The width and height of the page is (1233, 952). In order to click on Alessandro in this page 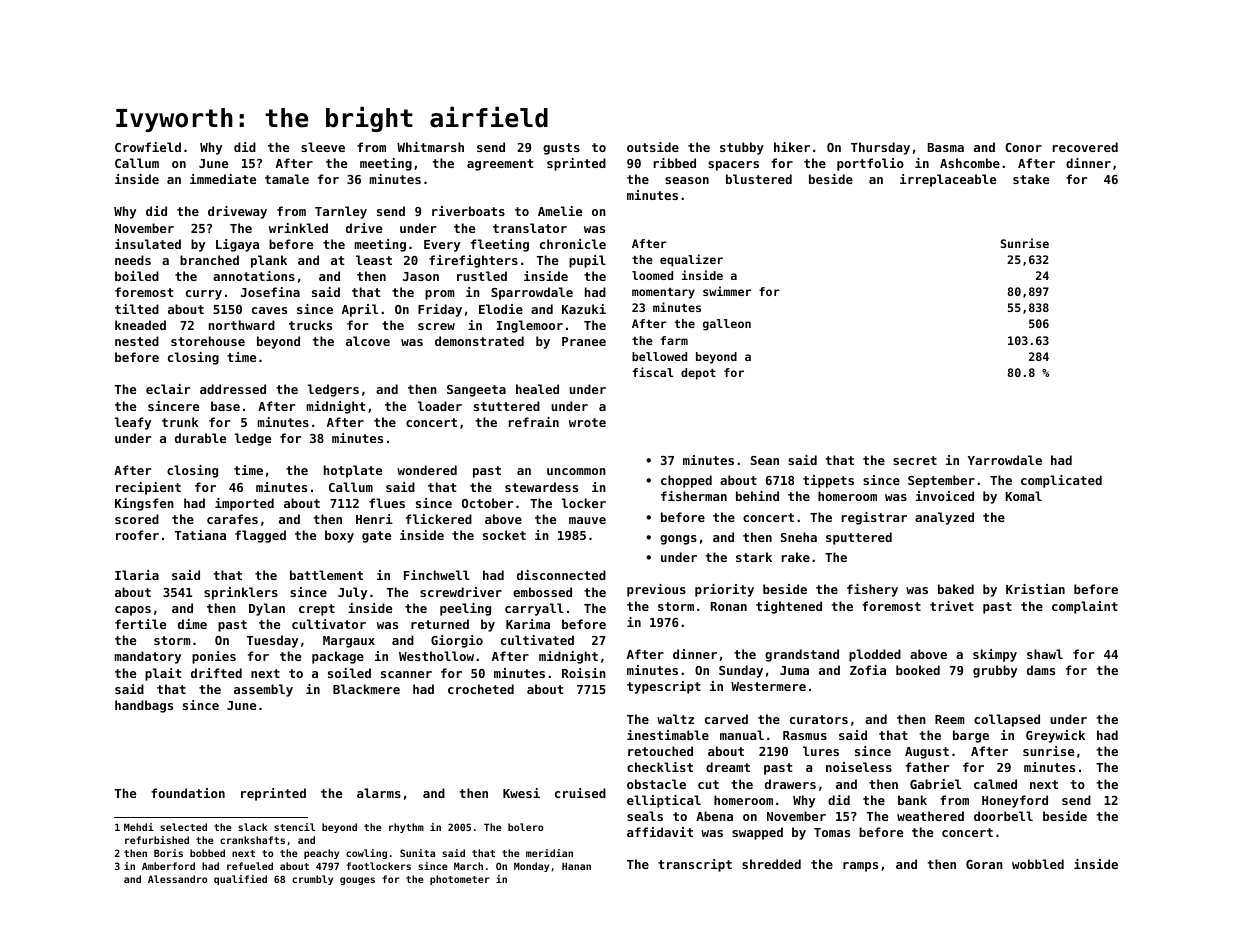, I will do `click(177, 879)`.
